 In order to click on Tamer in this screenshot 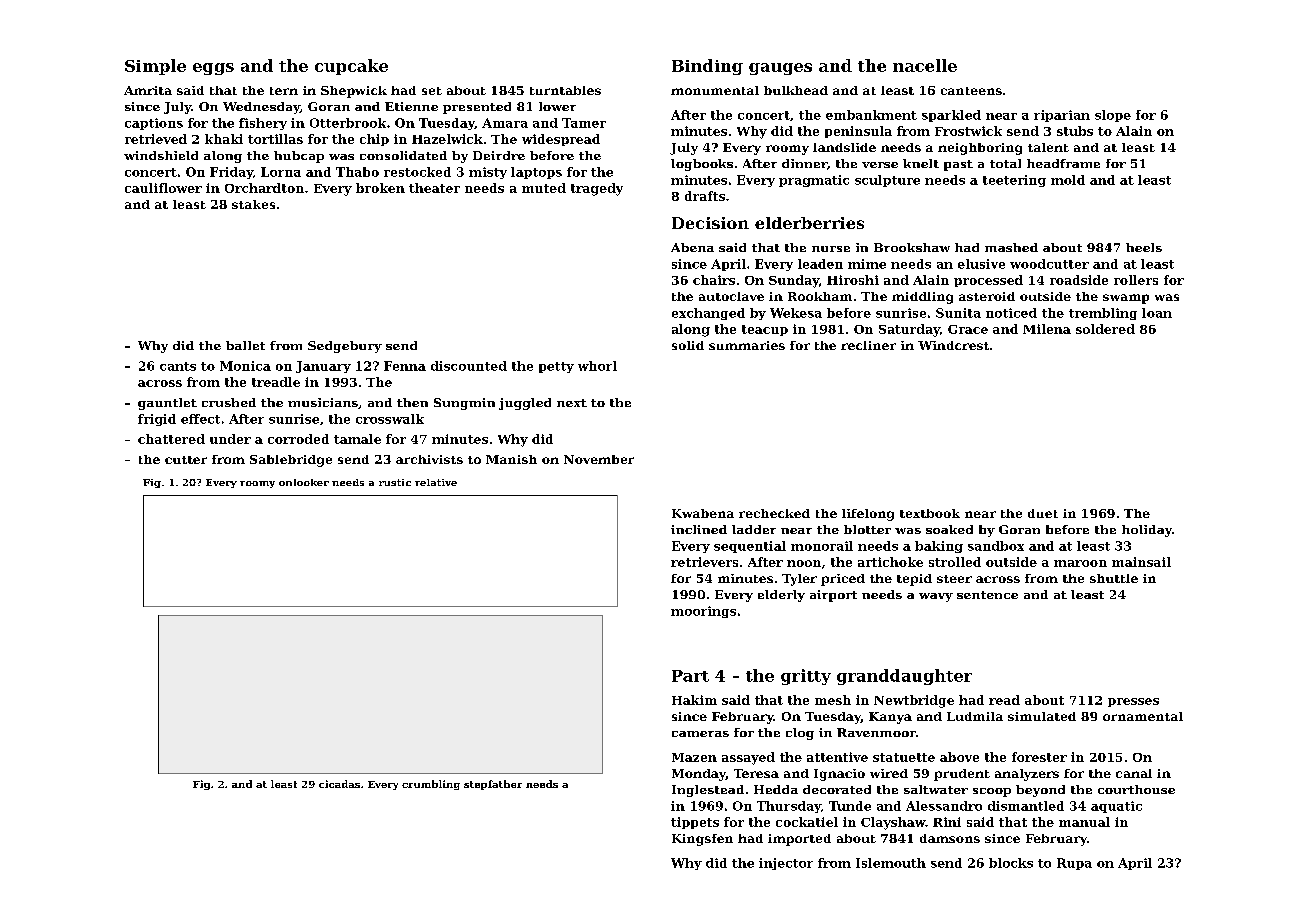, I will do `click(584, 123)`.
